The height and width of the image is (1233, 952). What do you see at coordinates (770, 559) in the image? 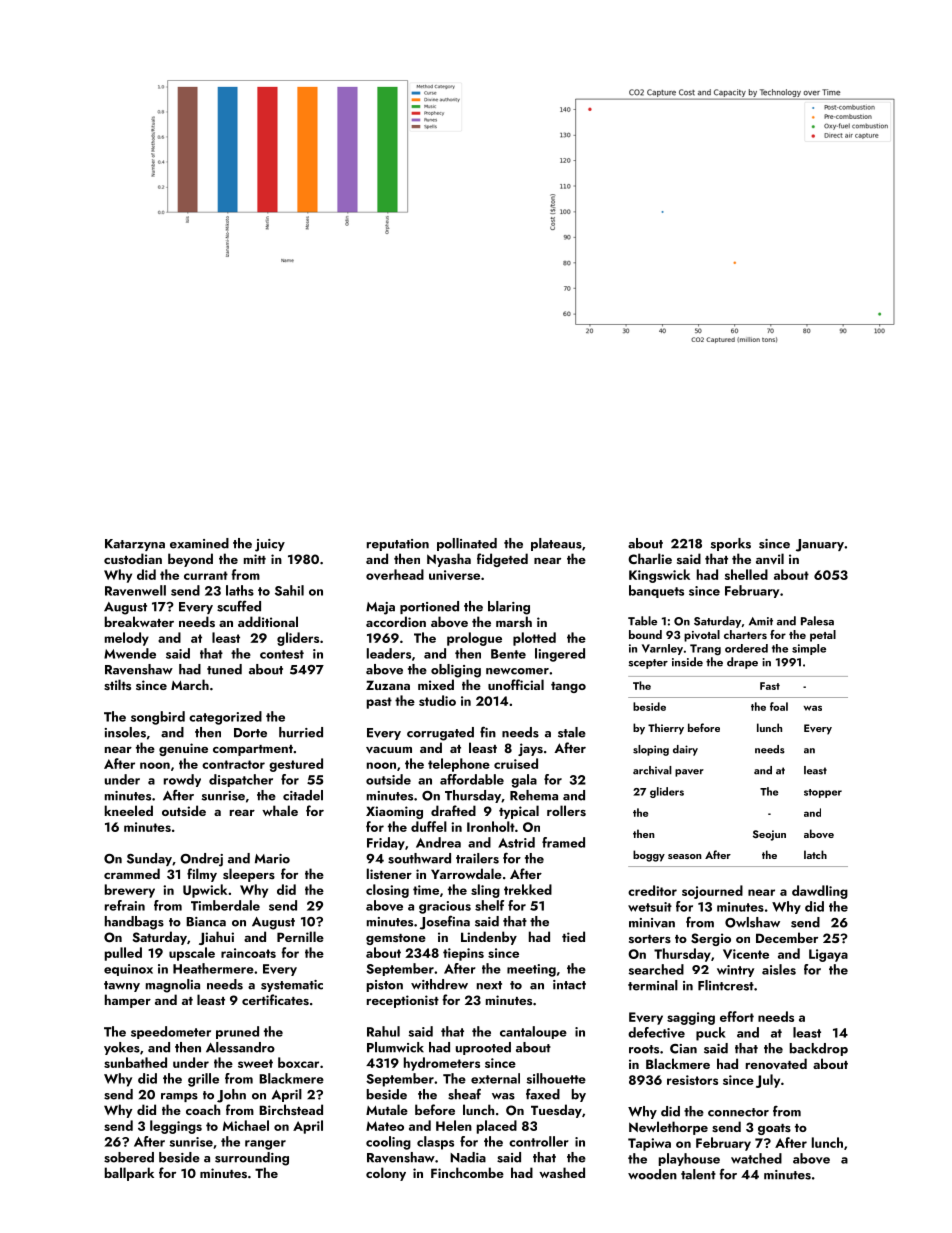
I see `anvil` at bounding box center [770, 559].
